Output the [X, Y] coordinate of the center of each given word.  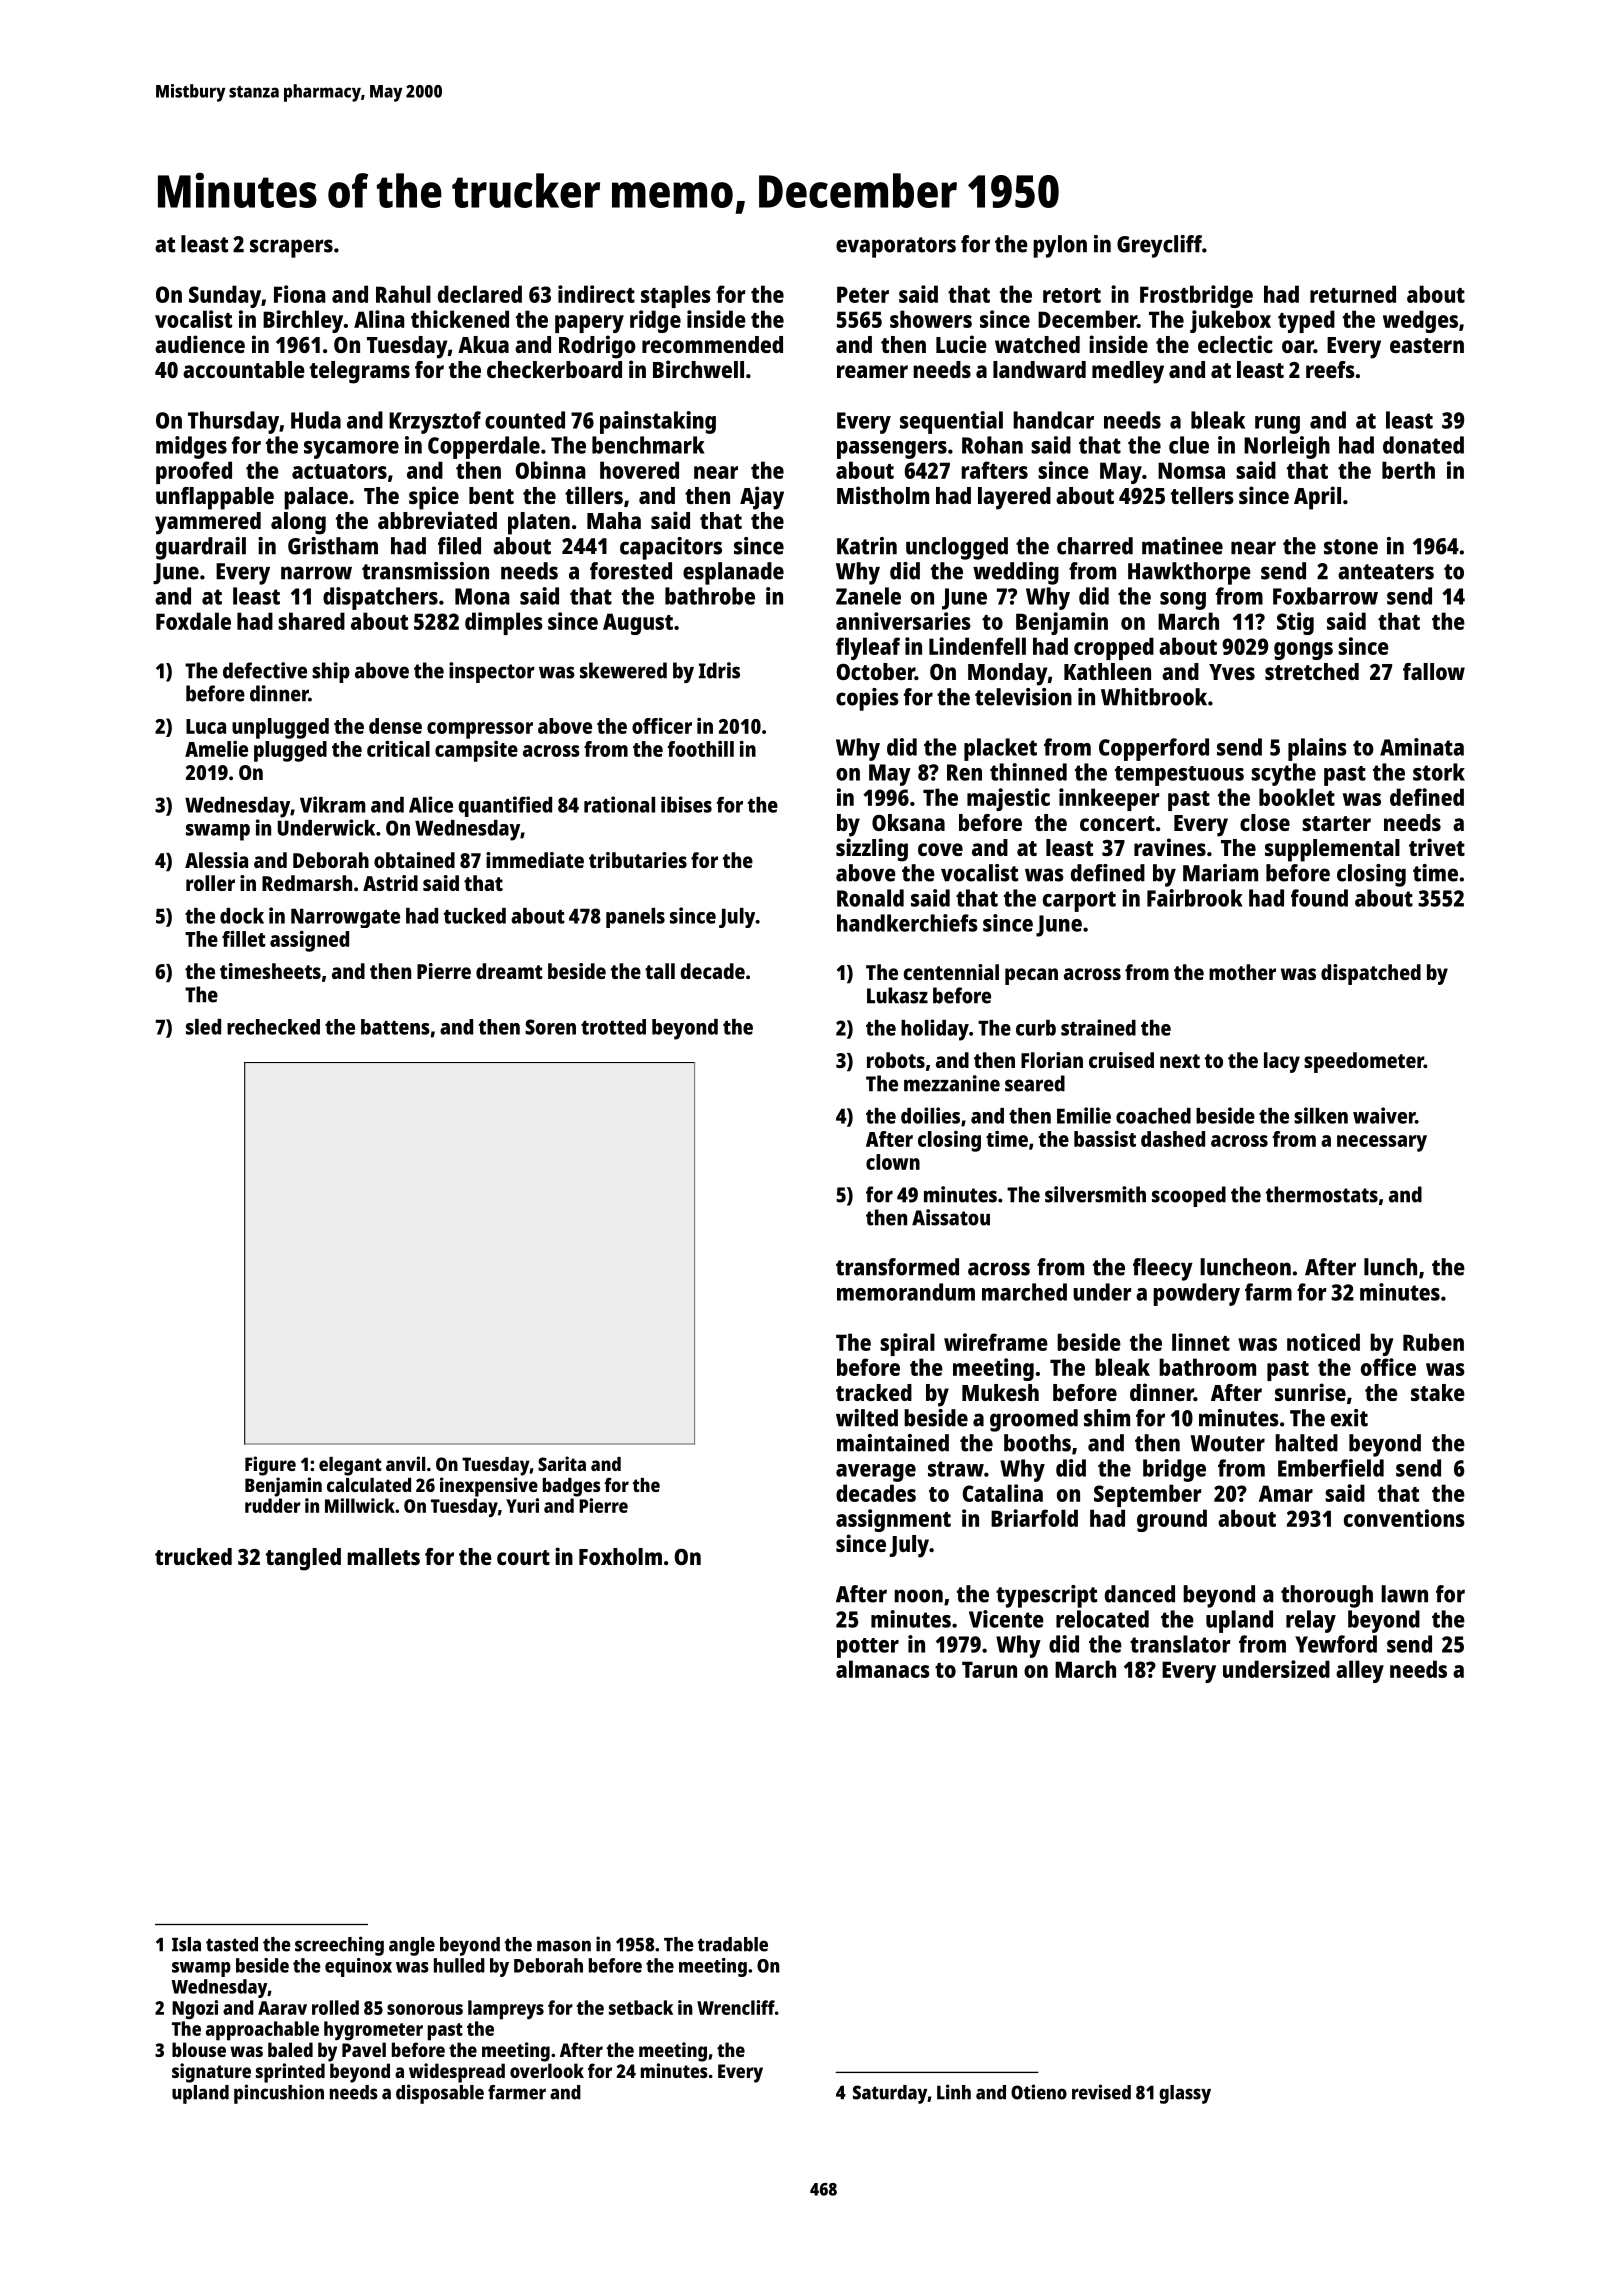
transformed [897, 1267]
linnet [1201, 1342]
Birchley [303, 321]
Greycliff [1159, 246]
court [523, 1557]
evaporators [896, 247]
